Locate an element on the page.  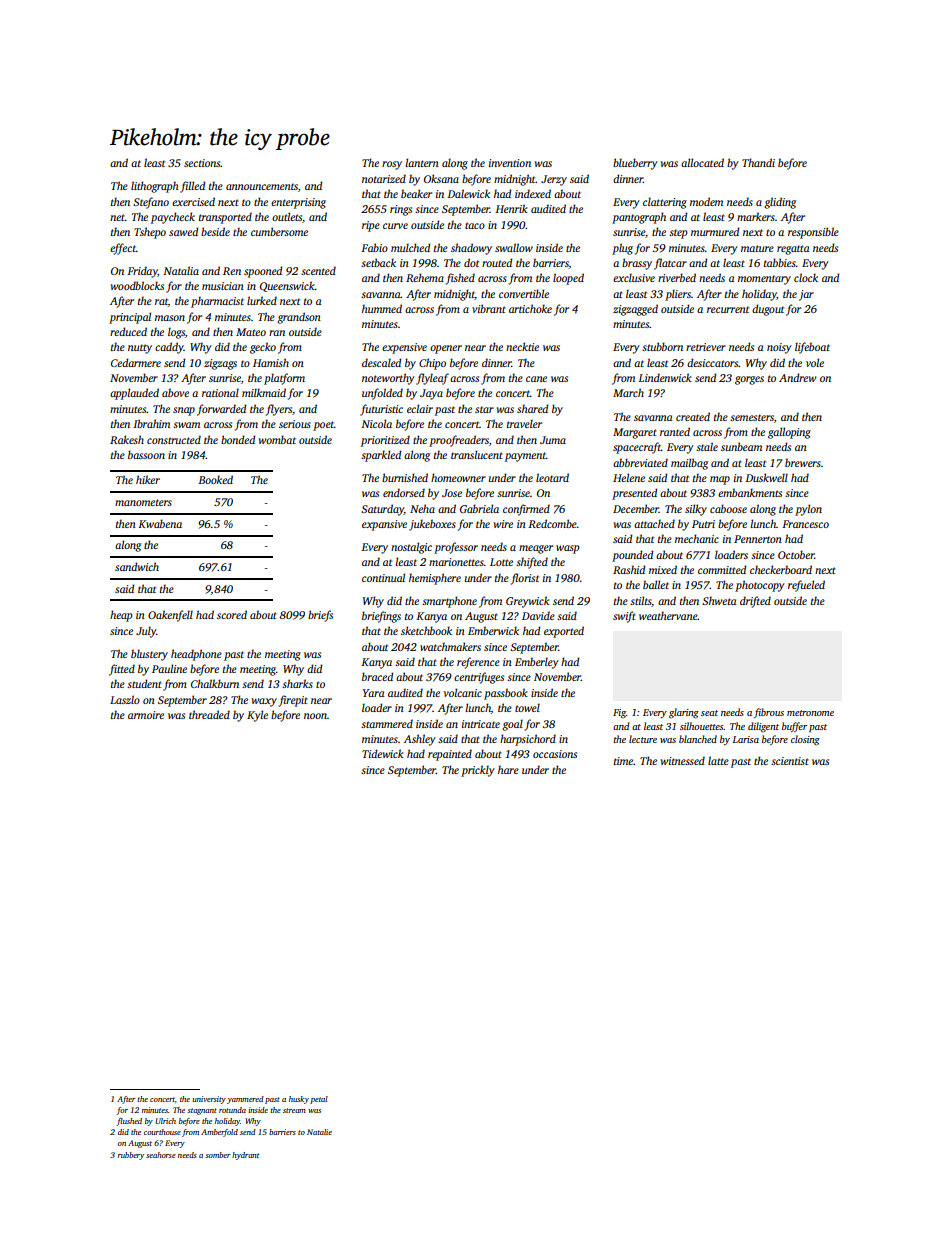
armoire is located at coordinates (146, 715).
